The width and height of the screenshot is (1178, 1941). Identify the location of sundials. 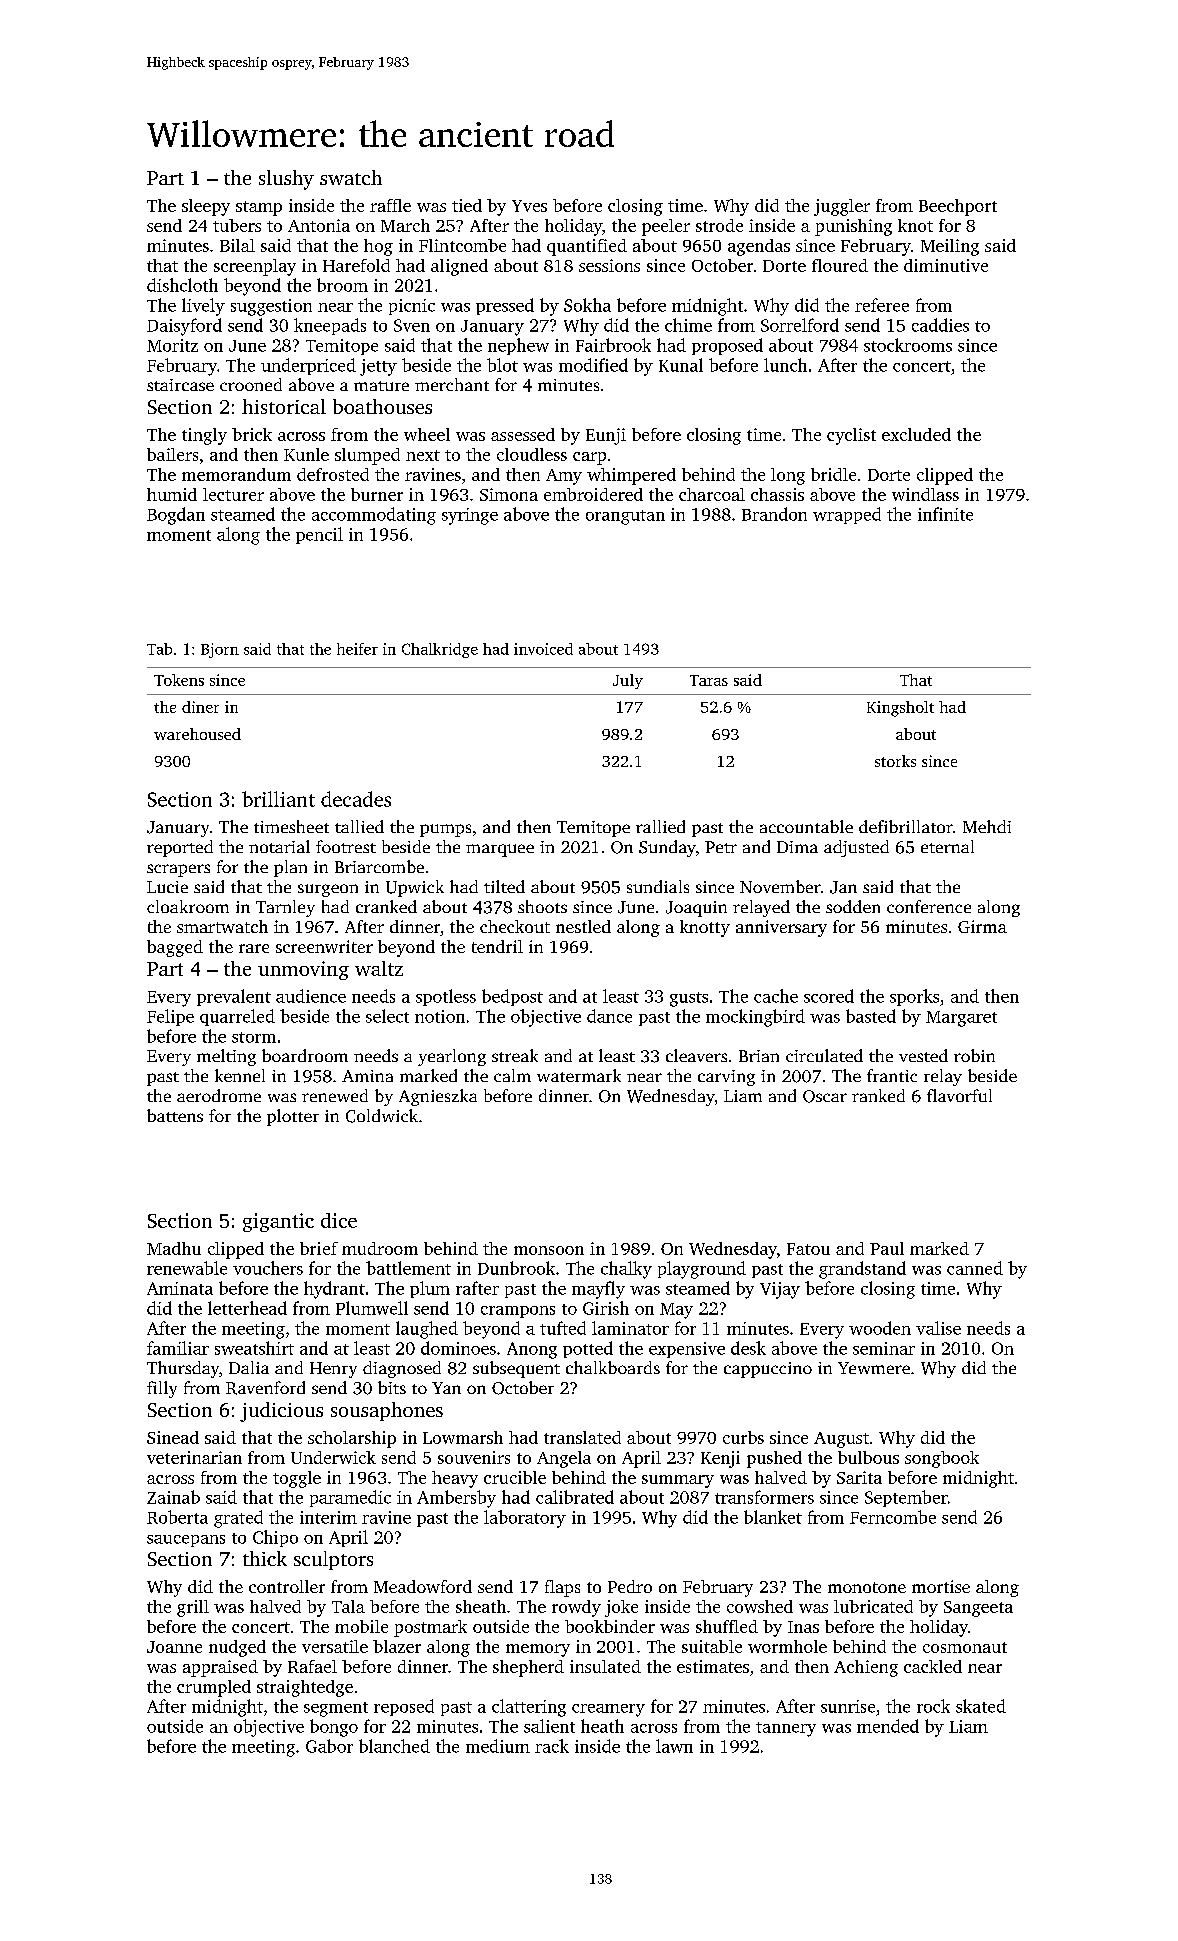
(658, 886).
